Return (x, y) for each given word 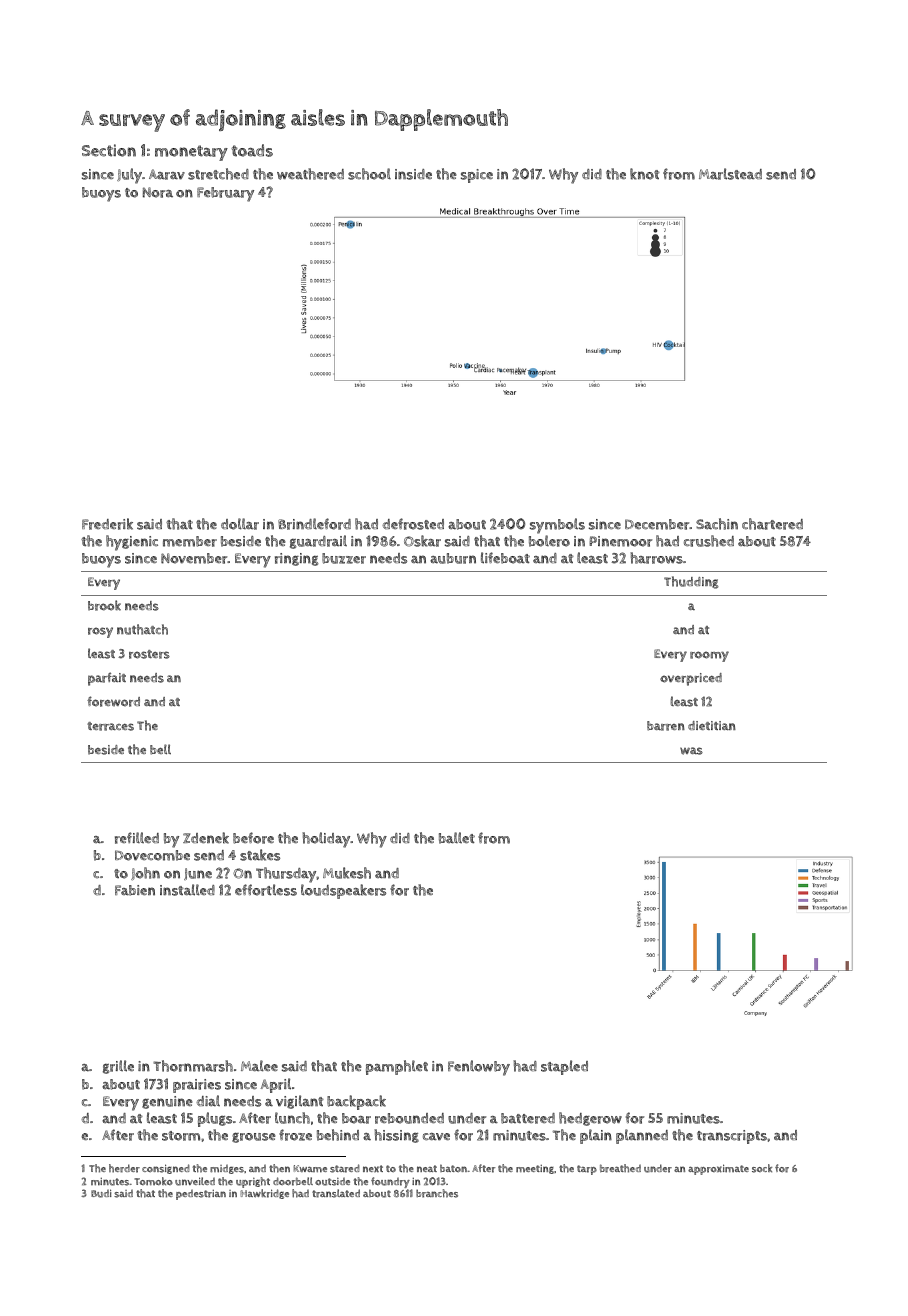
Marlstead (730, 174)
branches (437, 1193)
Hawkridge (264, 1194)
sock (762, 1168)
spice (477, 176)
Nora (158, 192)
